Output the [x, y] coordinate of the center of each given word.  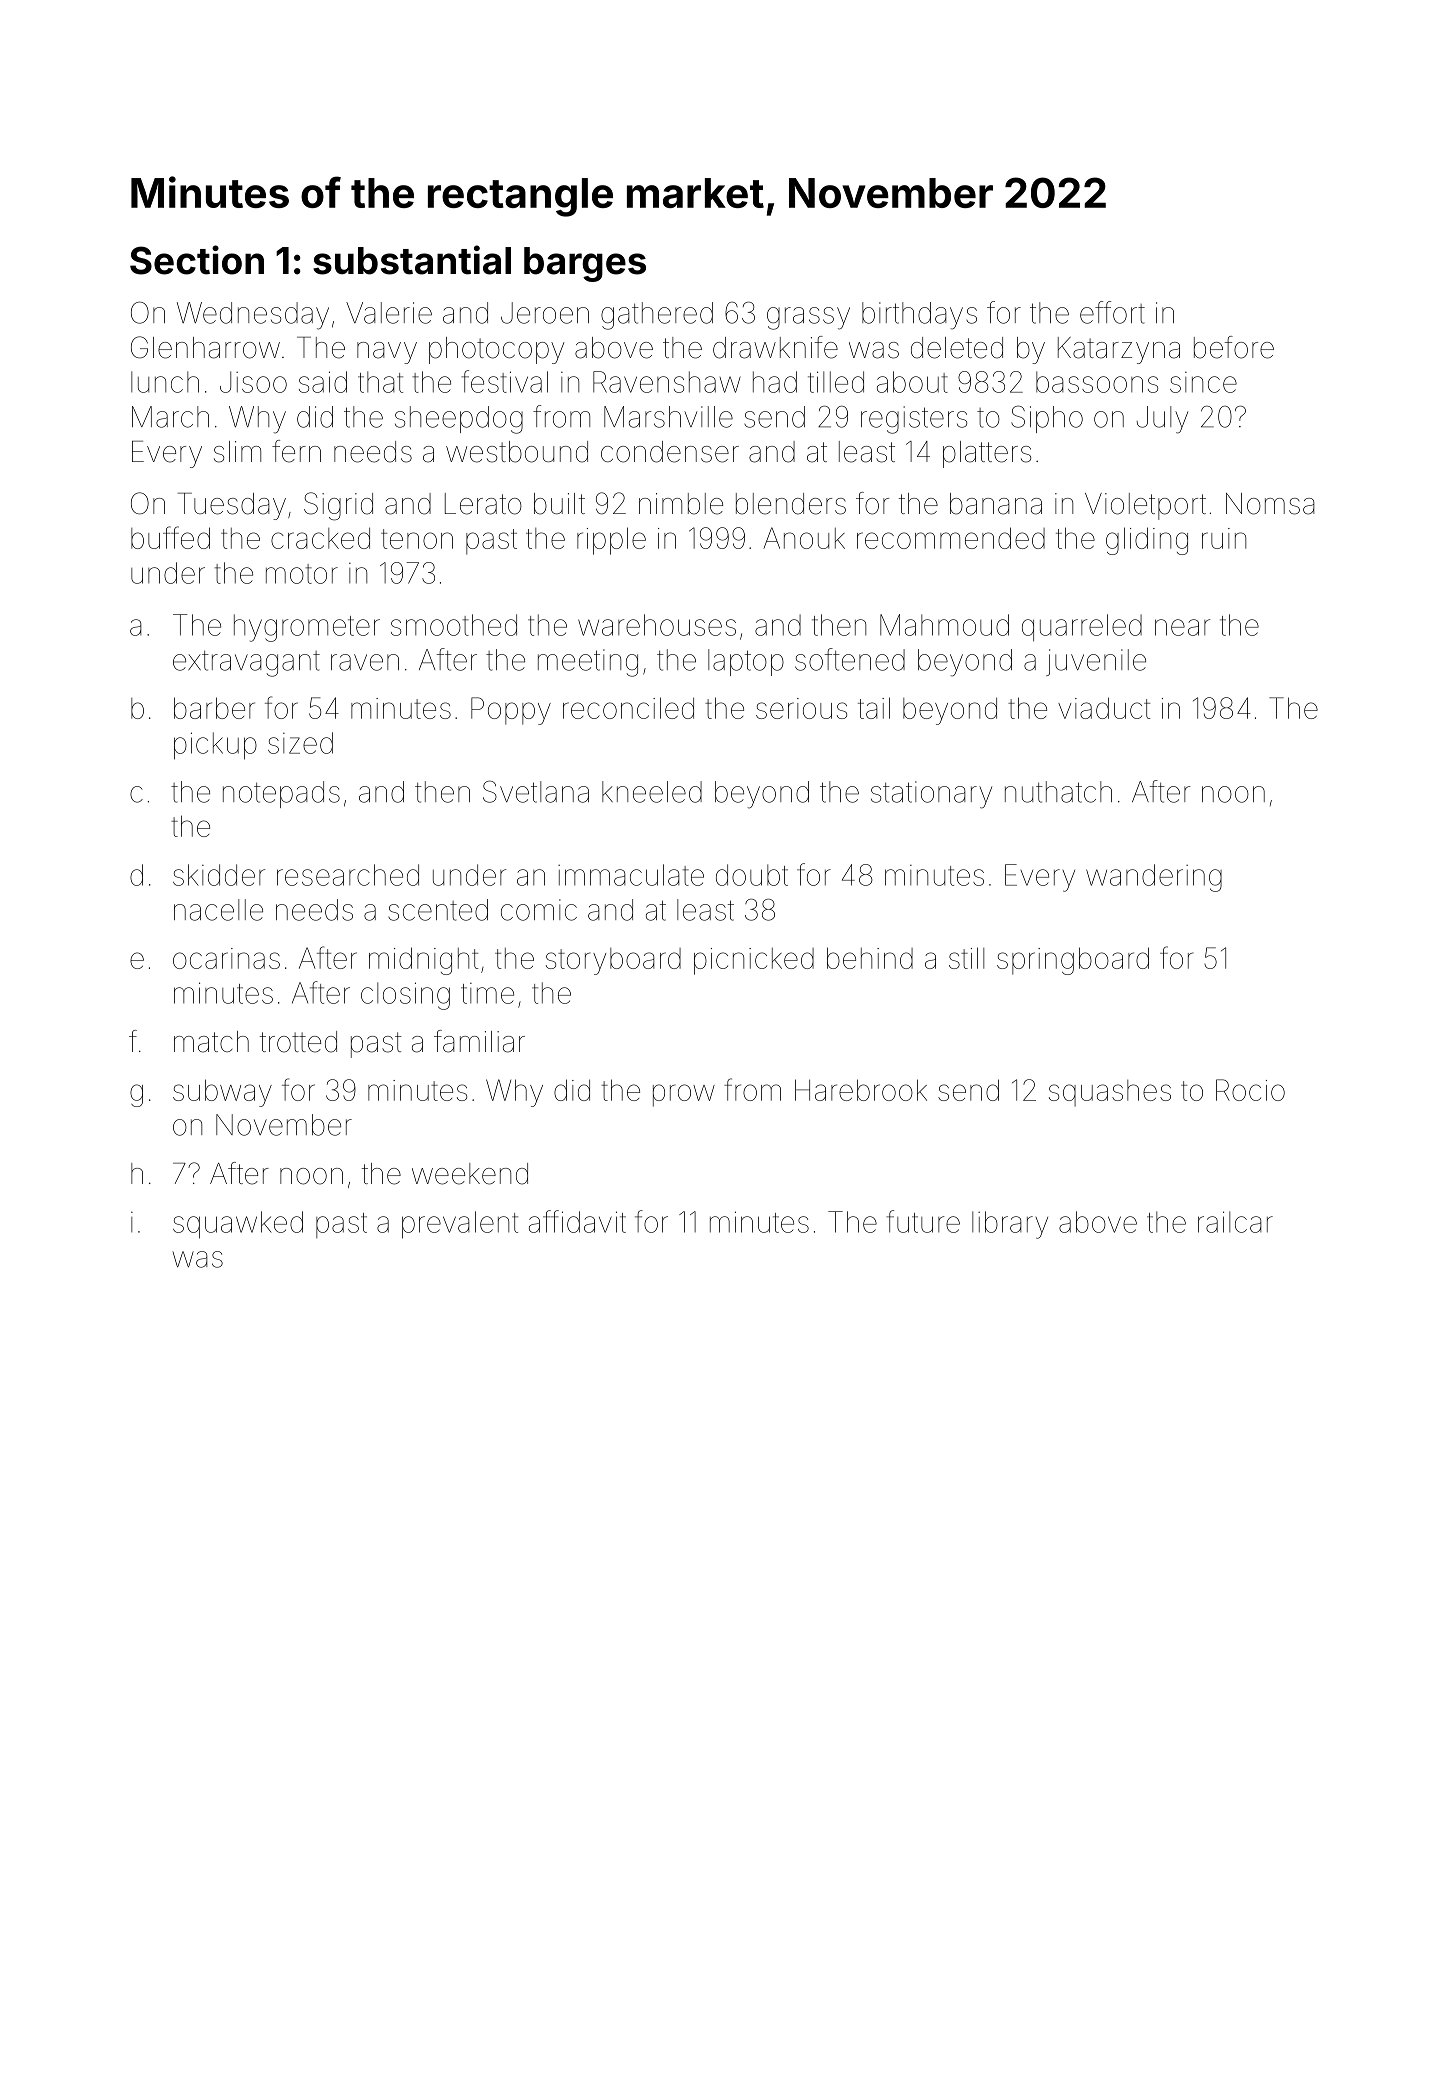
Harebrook [861, 1090]
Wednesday [253, 316]
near [1183, 627]
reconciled [628, 708]
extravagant [246, 664]
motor [302, 574]
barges [585, 264]
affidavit [577, 1221]
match [211, 1042]
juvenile [1096, 662]
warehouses [657, 625]
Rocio [1250, 1090]
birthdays [919, 316]
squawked [238, 1225]
